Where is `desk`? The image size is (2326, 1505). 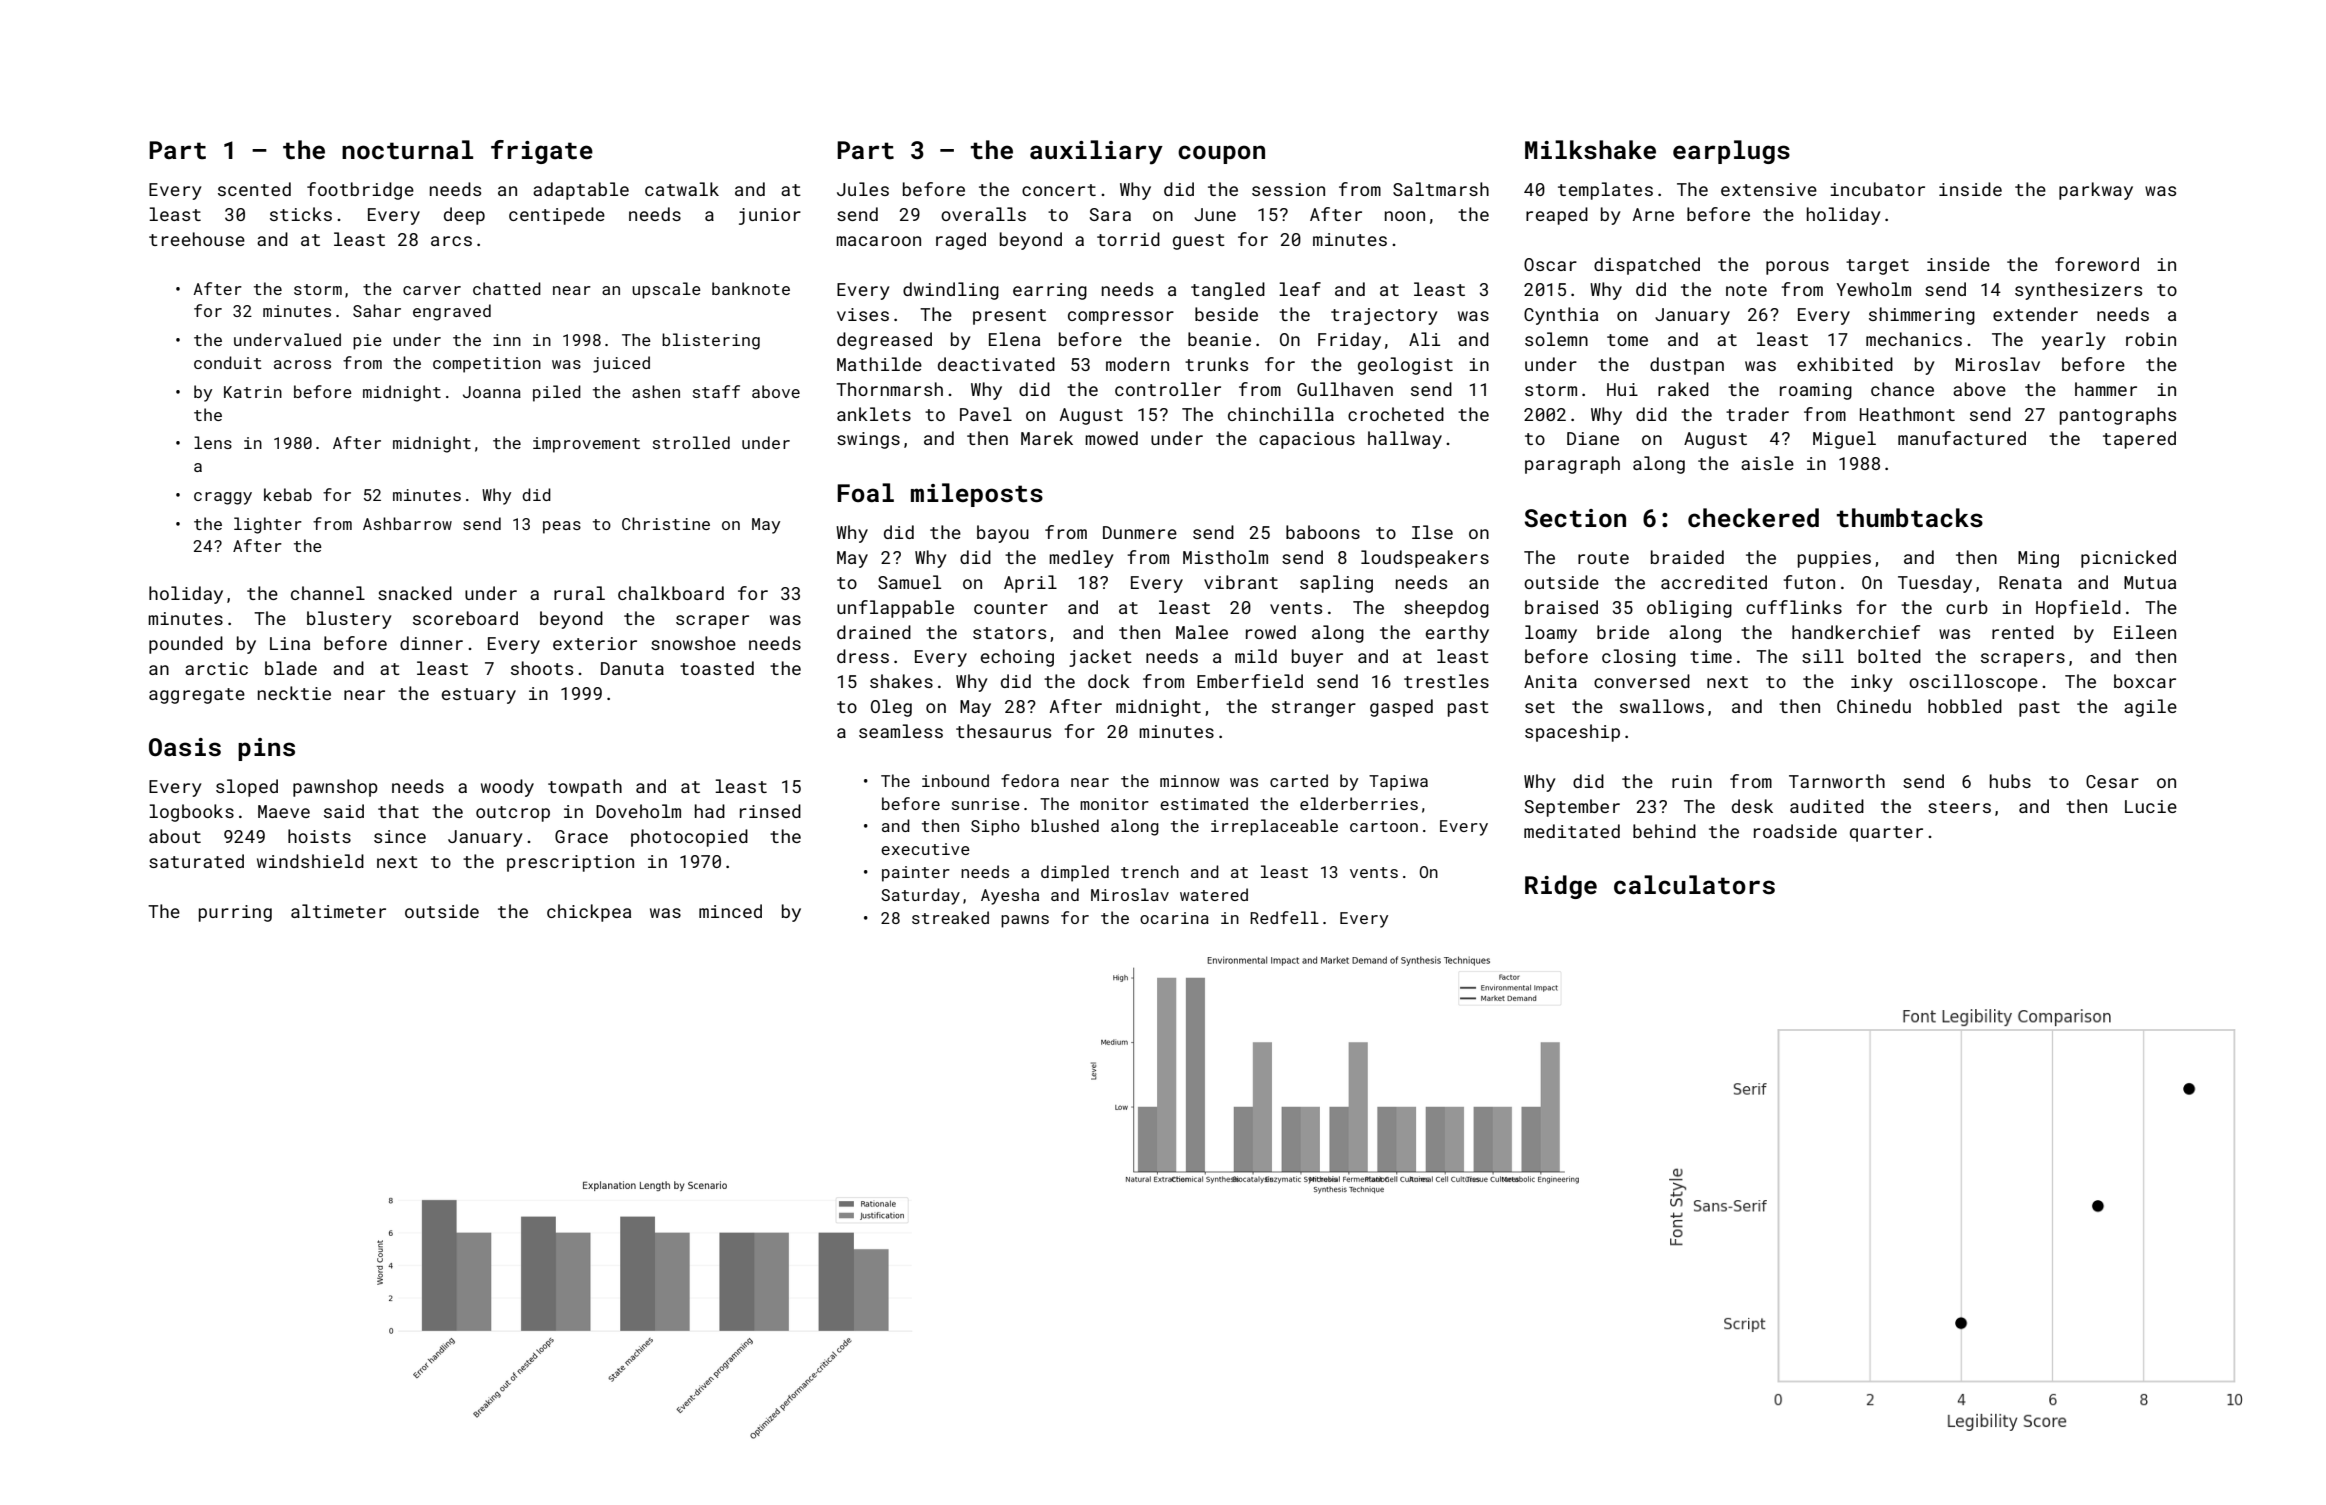 desk is located at coordinates (1752, 806).
